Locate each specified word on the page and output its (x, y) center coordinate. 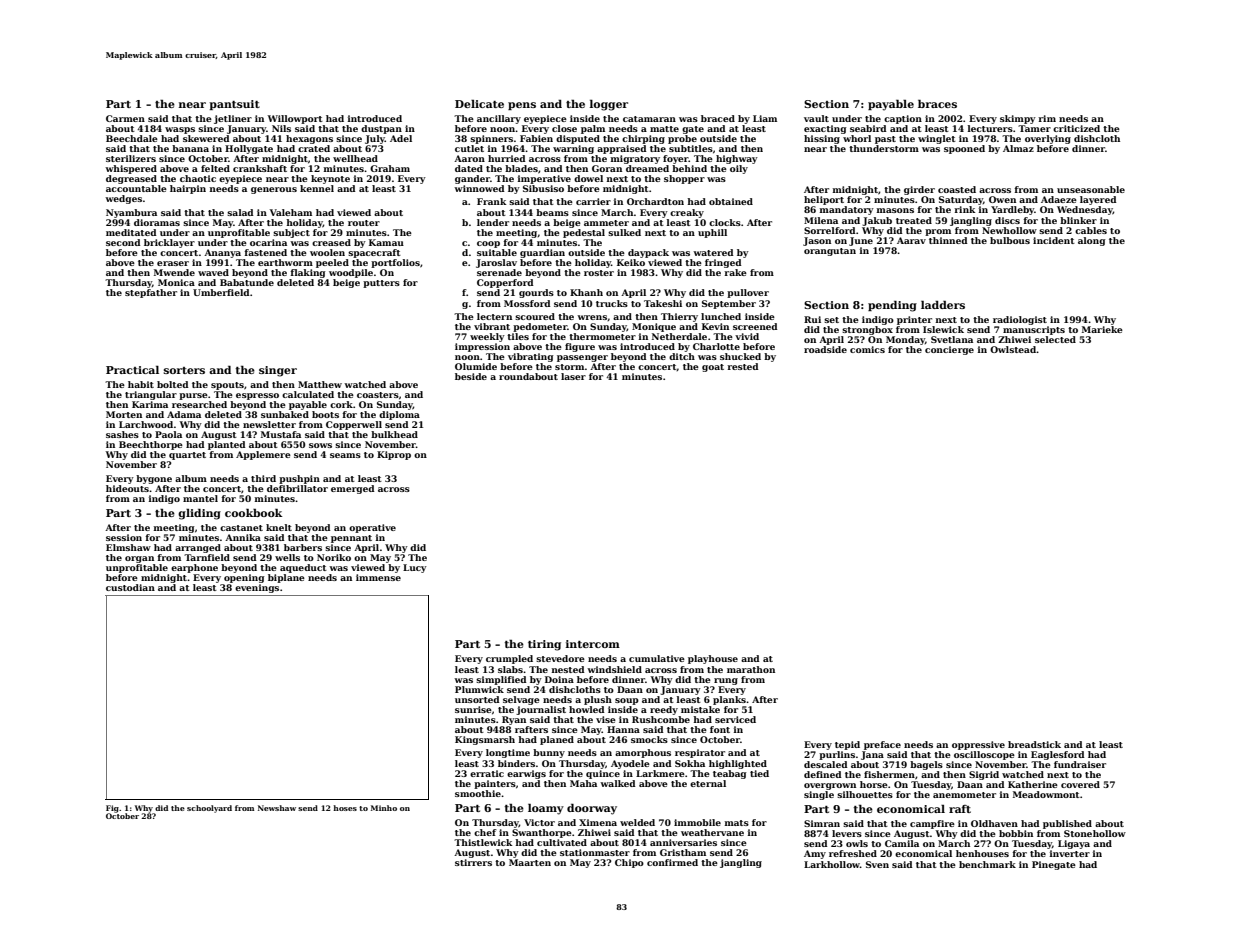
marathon (751, 669)
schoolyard (209, 809)
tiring (544, 645)
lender (493, 222)
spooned (964, 149)
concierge (949, 350)
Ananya (222, 253)
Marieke (1102, 329)
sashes (122, 434)
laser (573, 376)
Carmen (125, 118)
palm (593, 129)
